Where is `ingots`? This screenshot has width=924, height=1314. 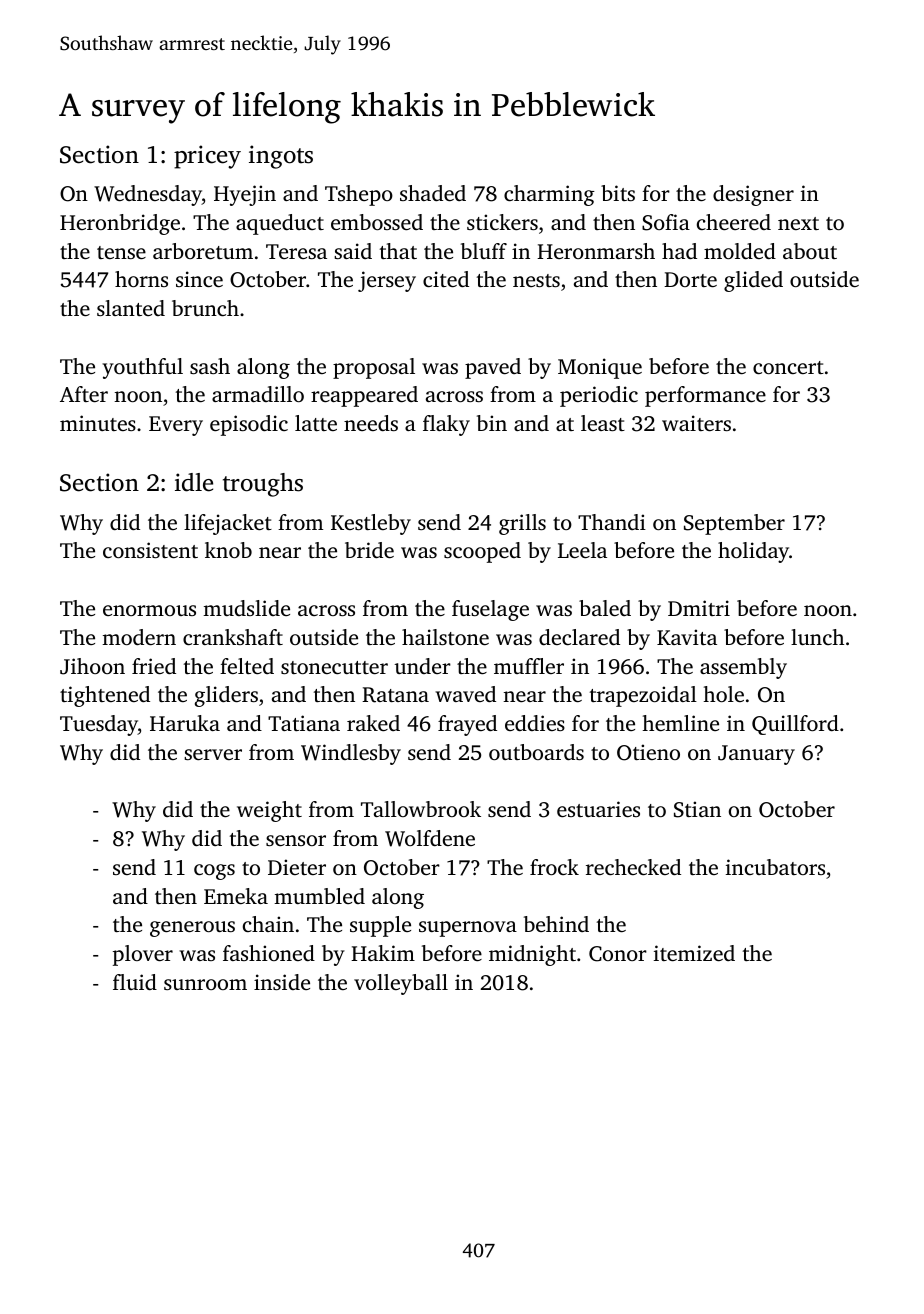
ingots is located at coordinates (281, 157).
